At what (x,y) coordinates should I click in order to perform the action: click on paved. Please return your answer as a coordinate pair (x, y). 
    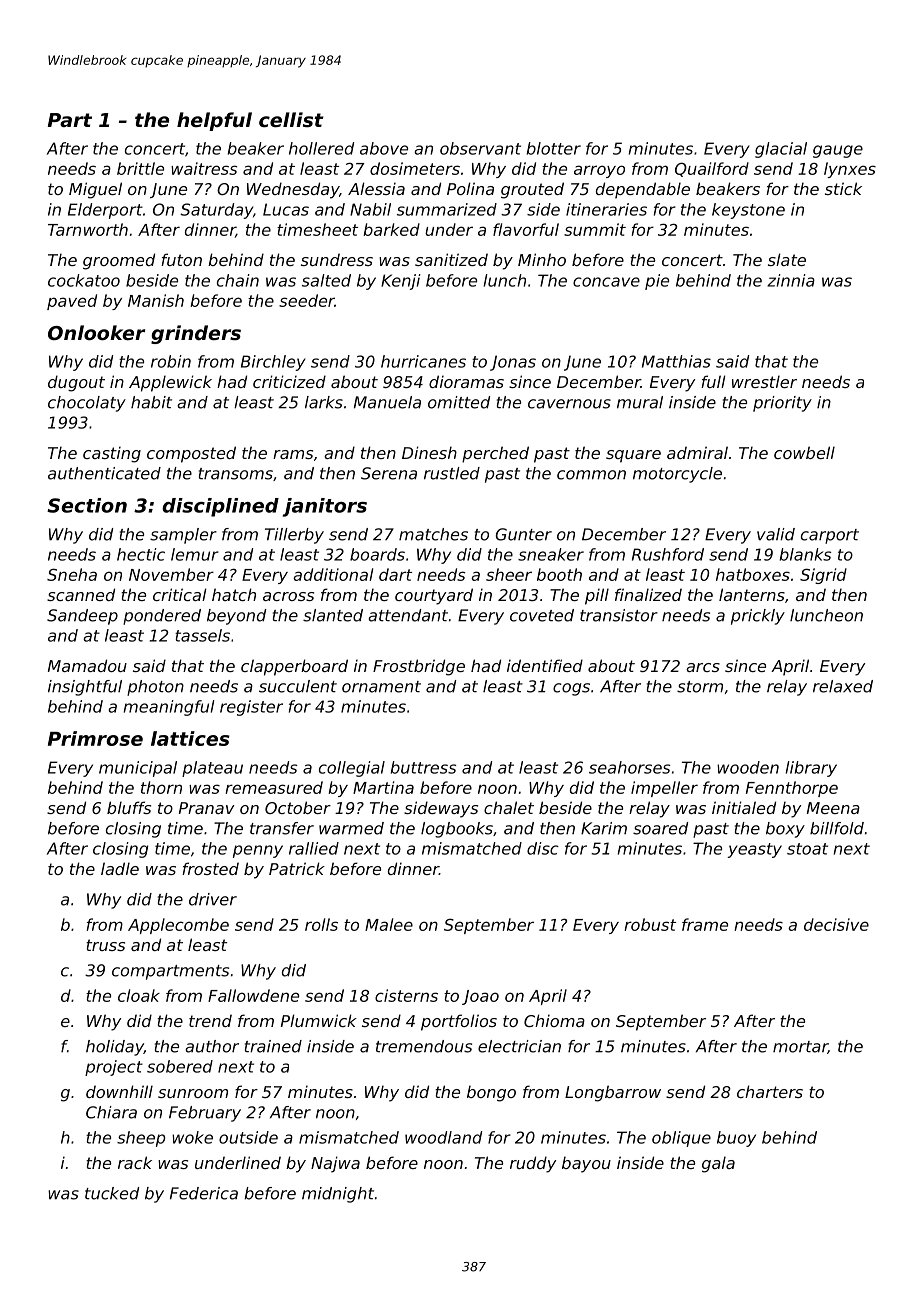
    Looking at the image, I should click on (72, 302).
